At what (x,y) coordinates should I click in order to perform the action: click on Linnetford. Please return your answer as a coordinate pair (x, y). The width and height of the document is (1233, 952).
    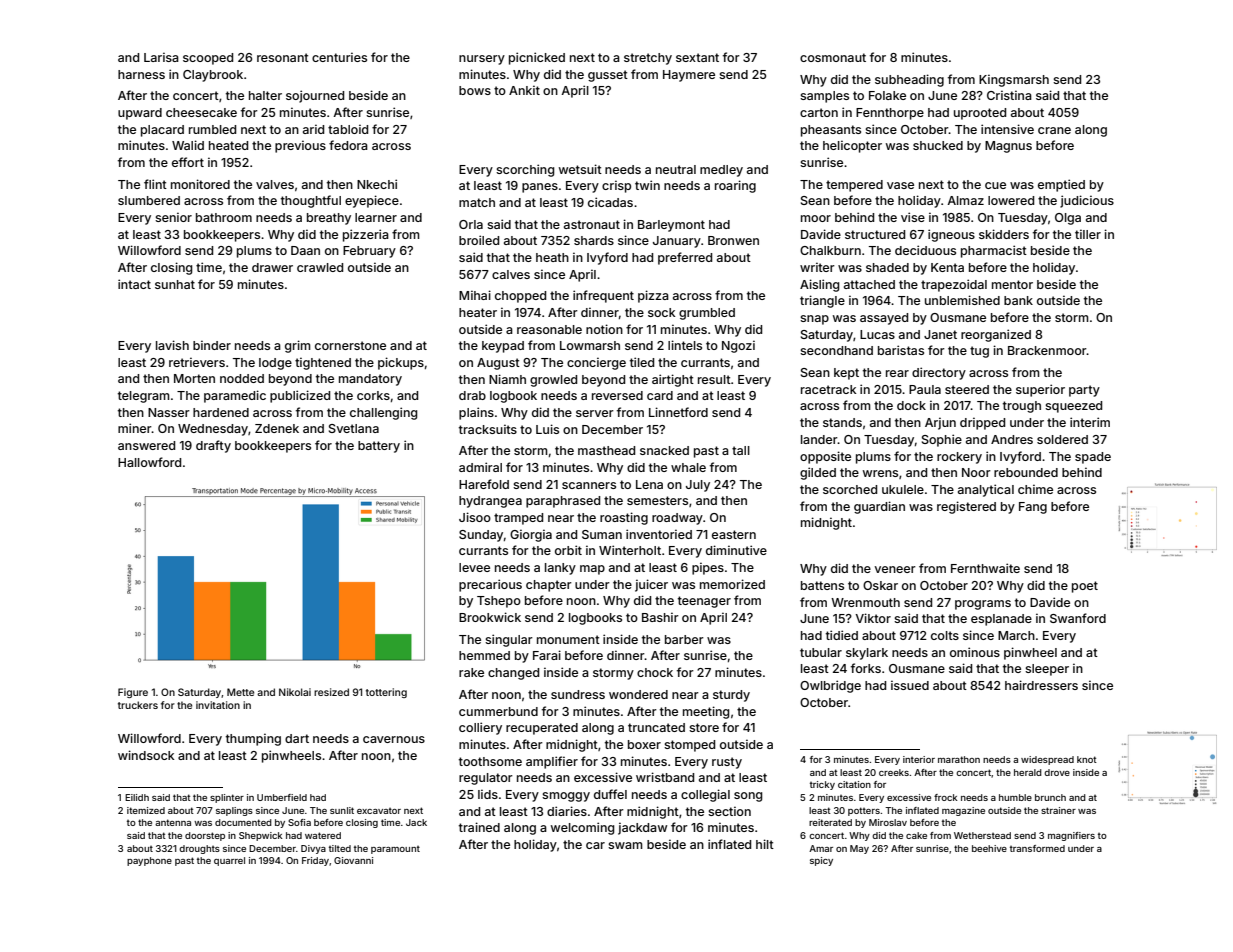
    Looking at the image, I should click on (678, 412).
